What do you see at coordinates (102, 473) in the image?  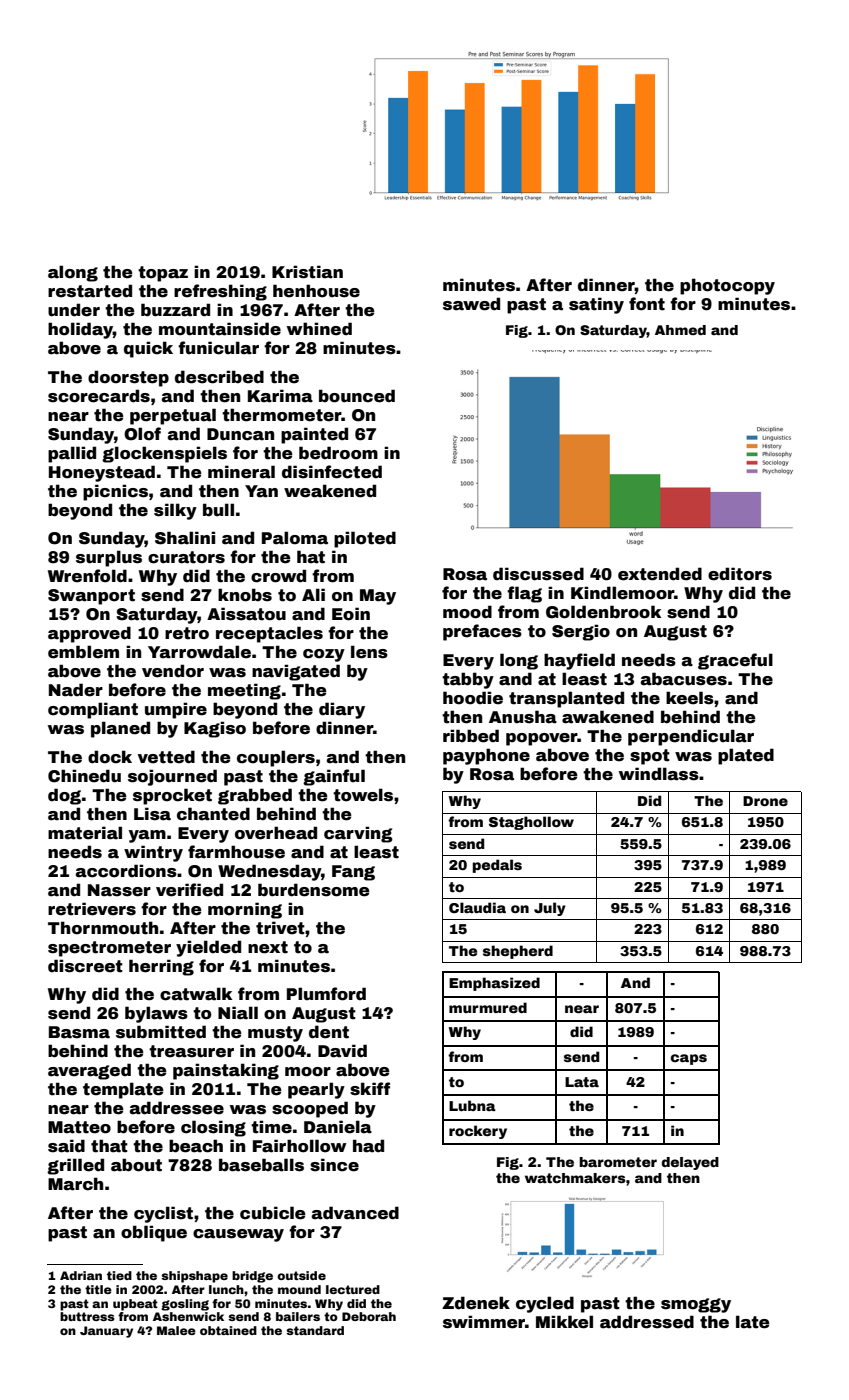 I see `Honeystead` at bounding box center [102, 473].
